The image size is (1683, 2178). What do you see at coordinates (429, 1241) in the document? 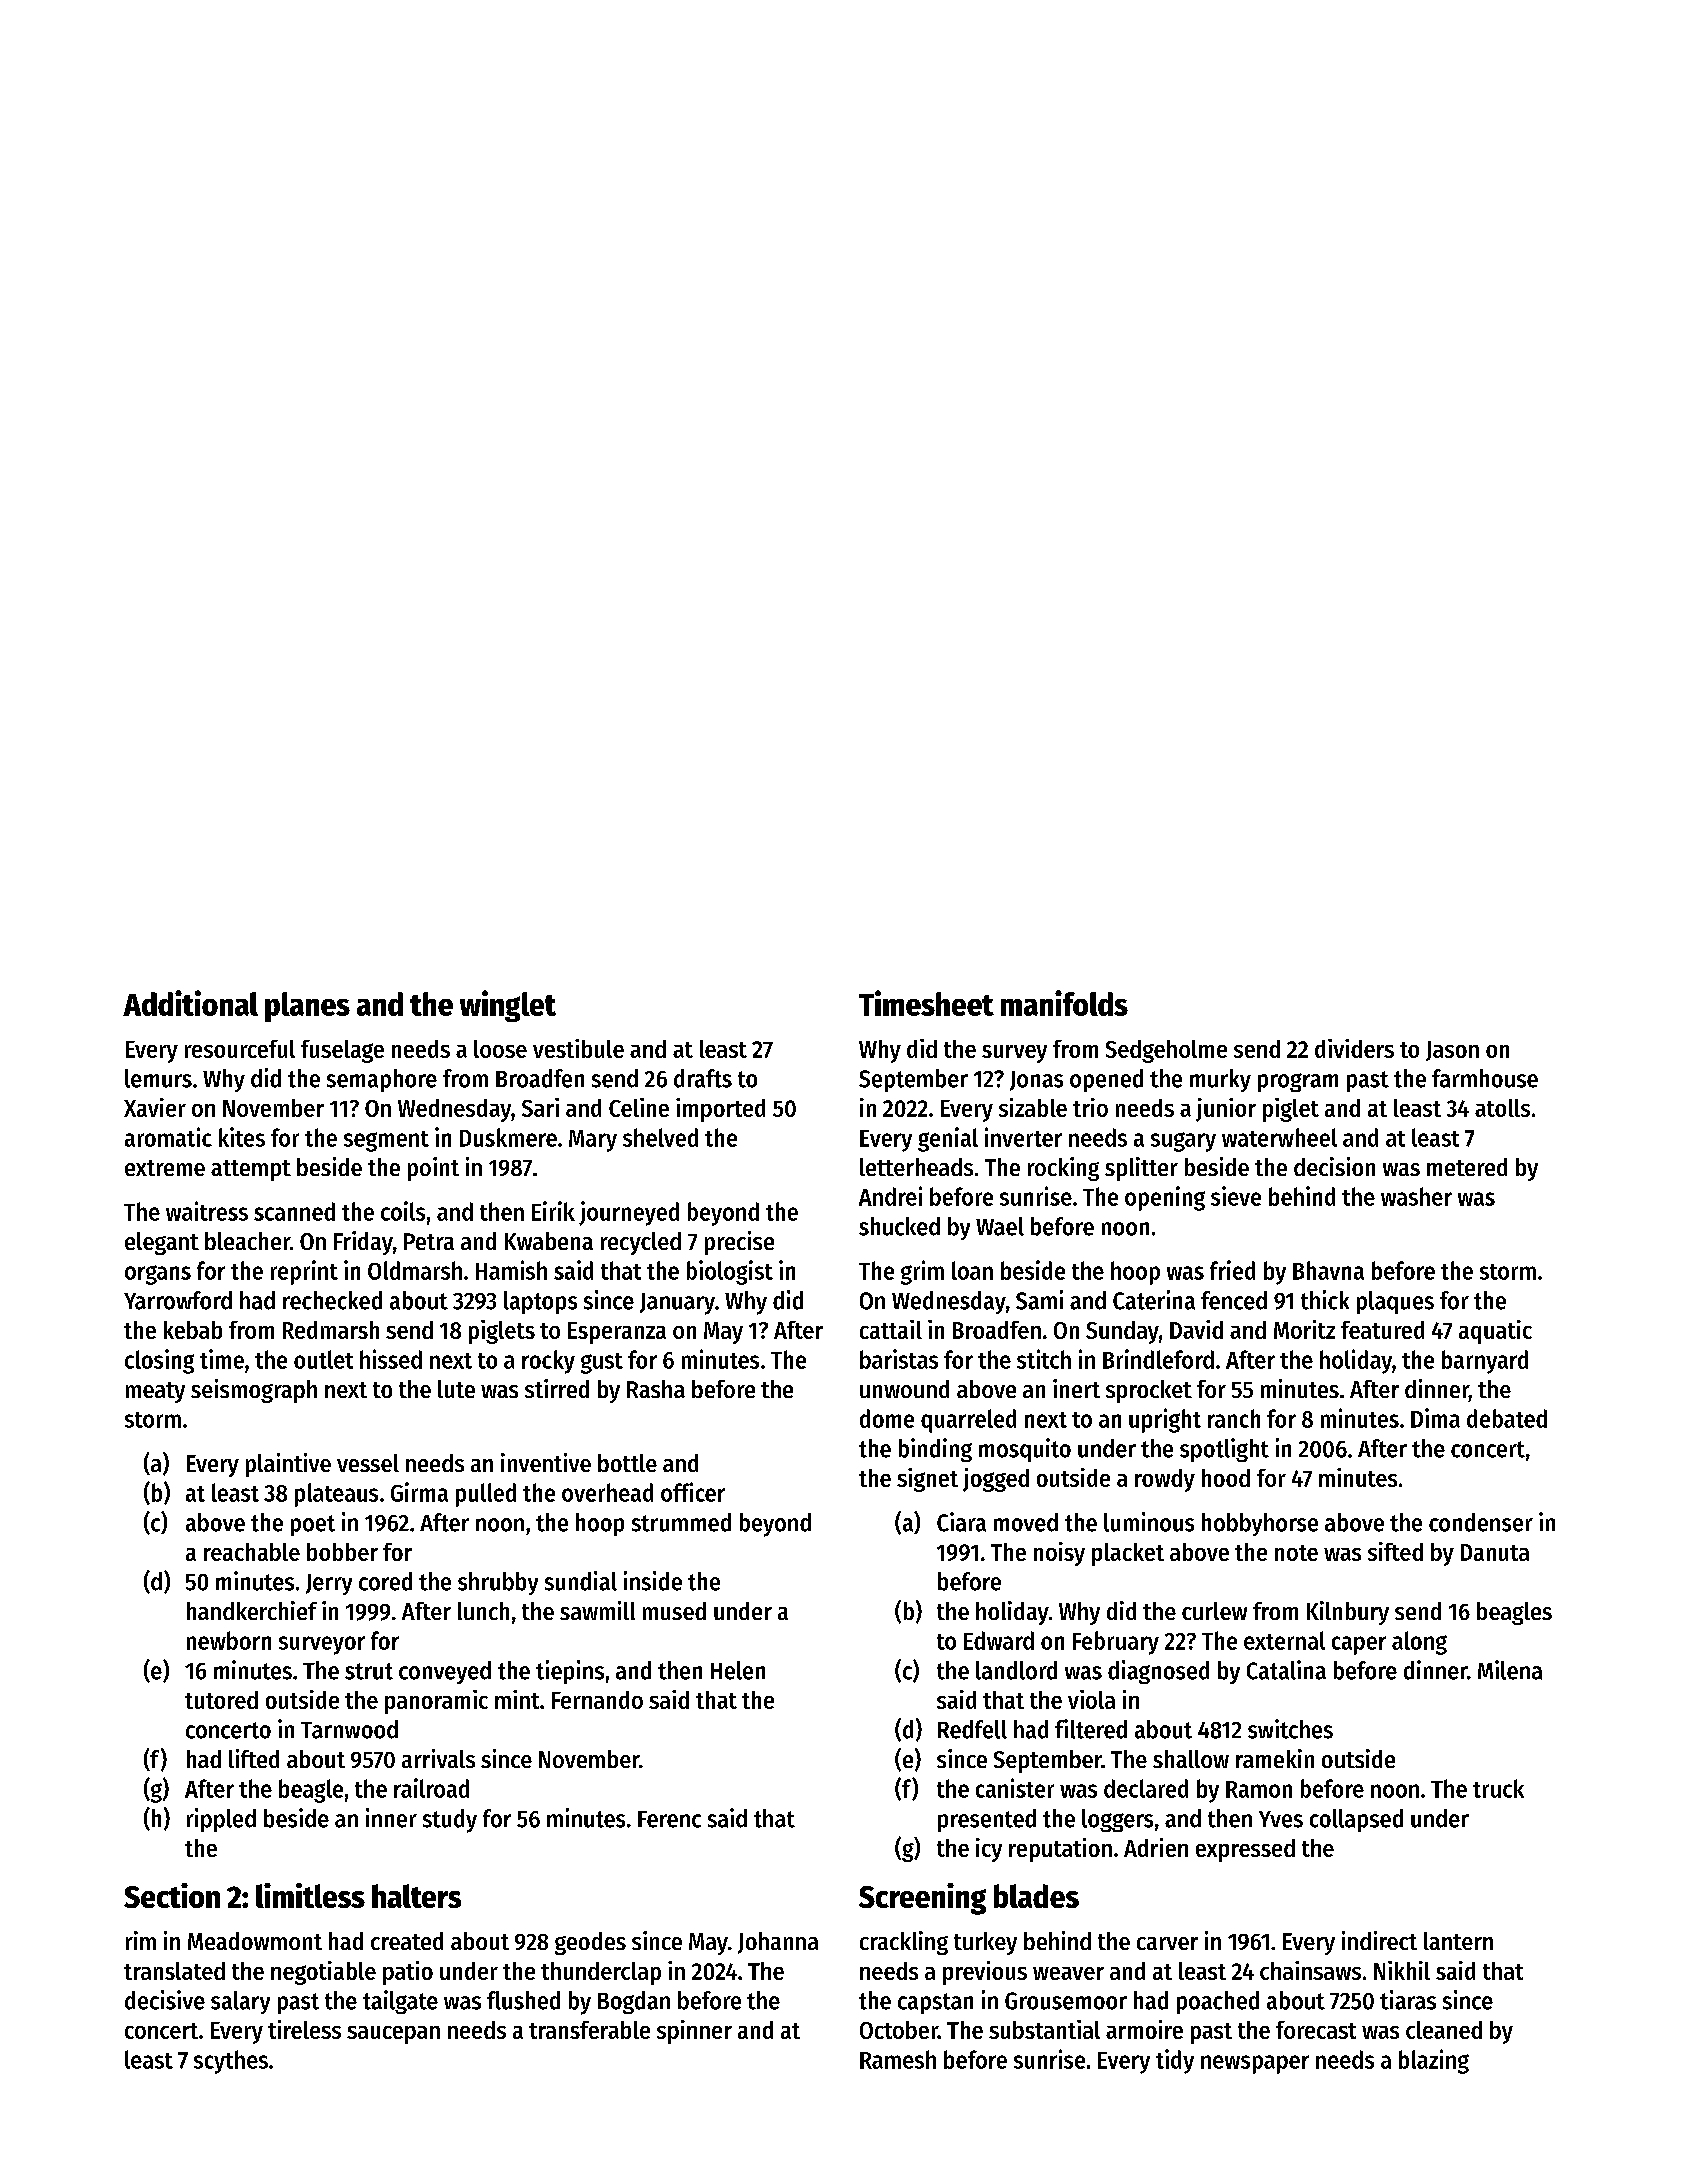
I see `Petra` at bounding box center [429, 1241].
